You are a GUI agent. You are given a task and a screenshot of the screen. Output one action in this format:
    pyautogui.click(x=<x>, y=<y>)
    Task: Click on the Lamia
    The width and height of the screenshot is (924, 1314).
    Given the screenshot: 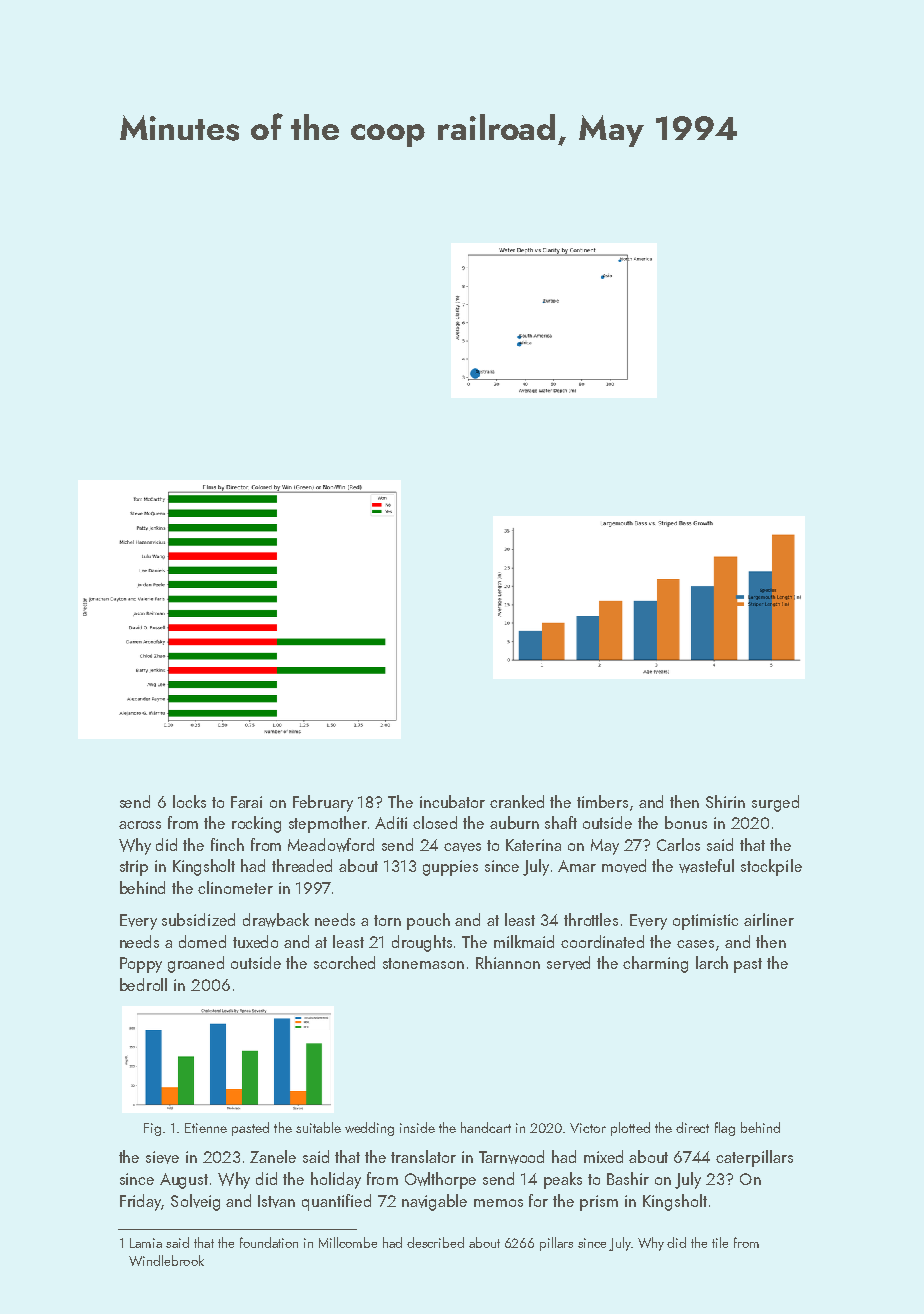 What is the action you would take?
    pyautogui.click(x=146, y=1243)
